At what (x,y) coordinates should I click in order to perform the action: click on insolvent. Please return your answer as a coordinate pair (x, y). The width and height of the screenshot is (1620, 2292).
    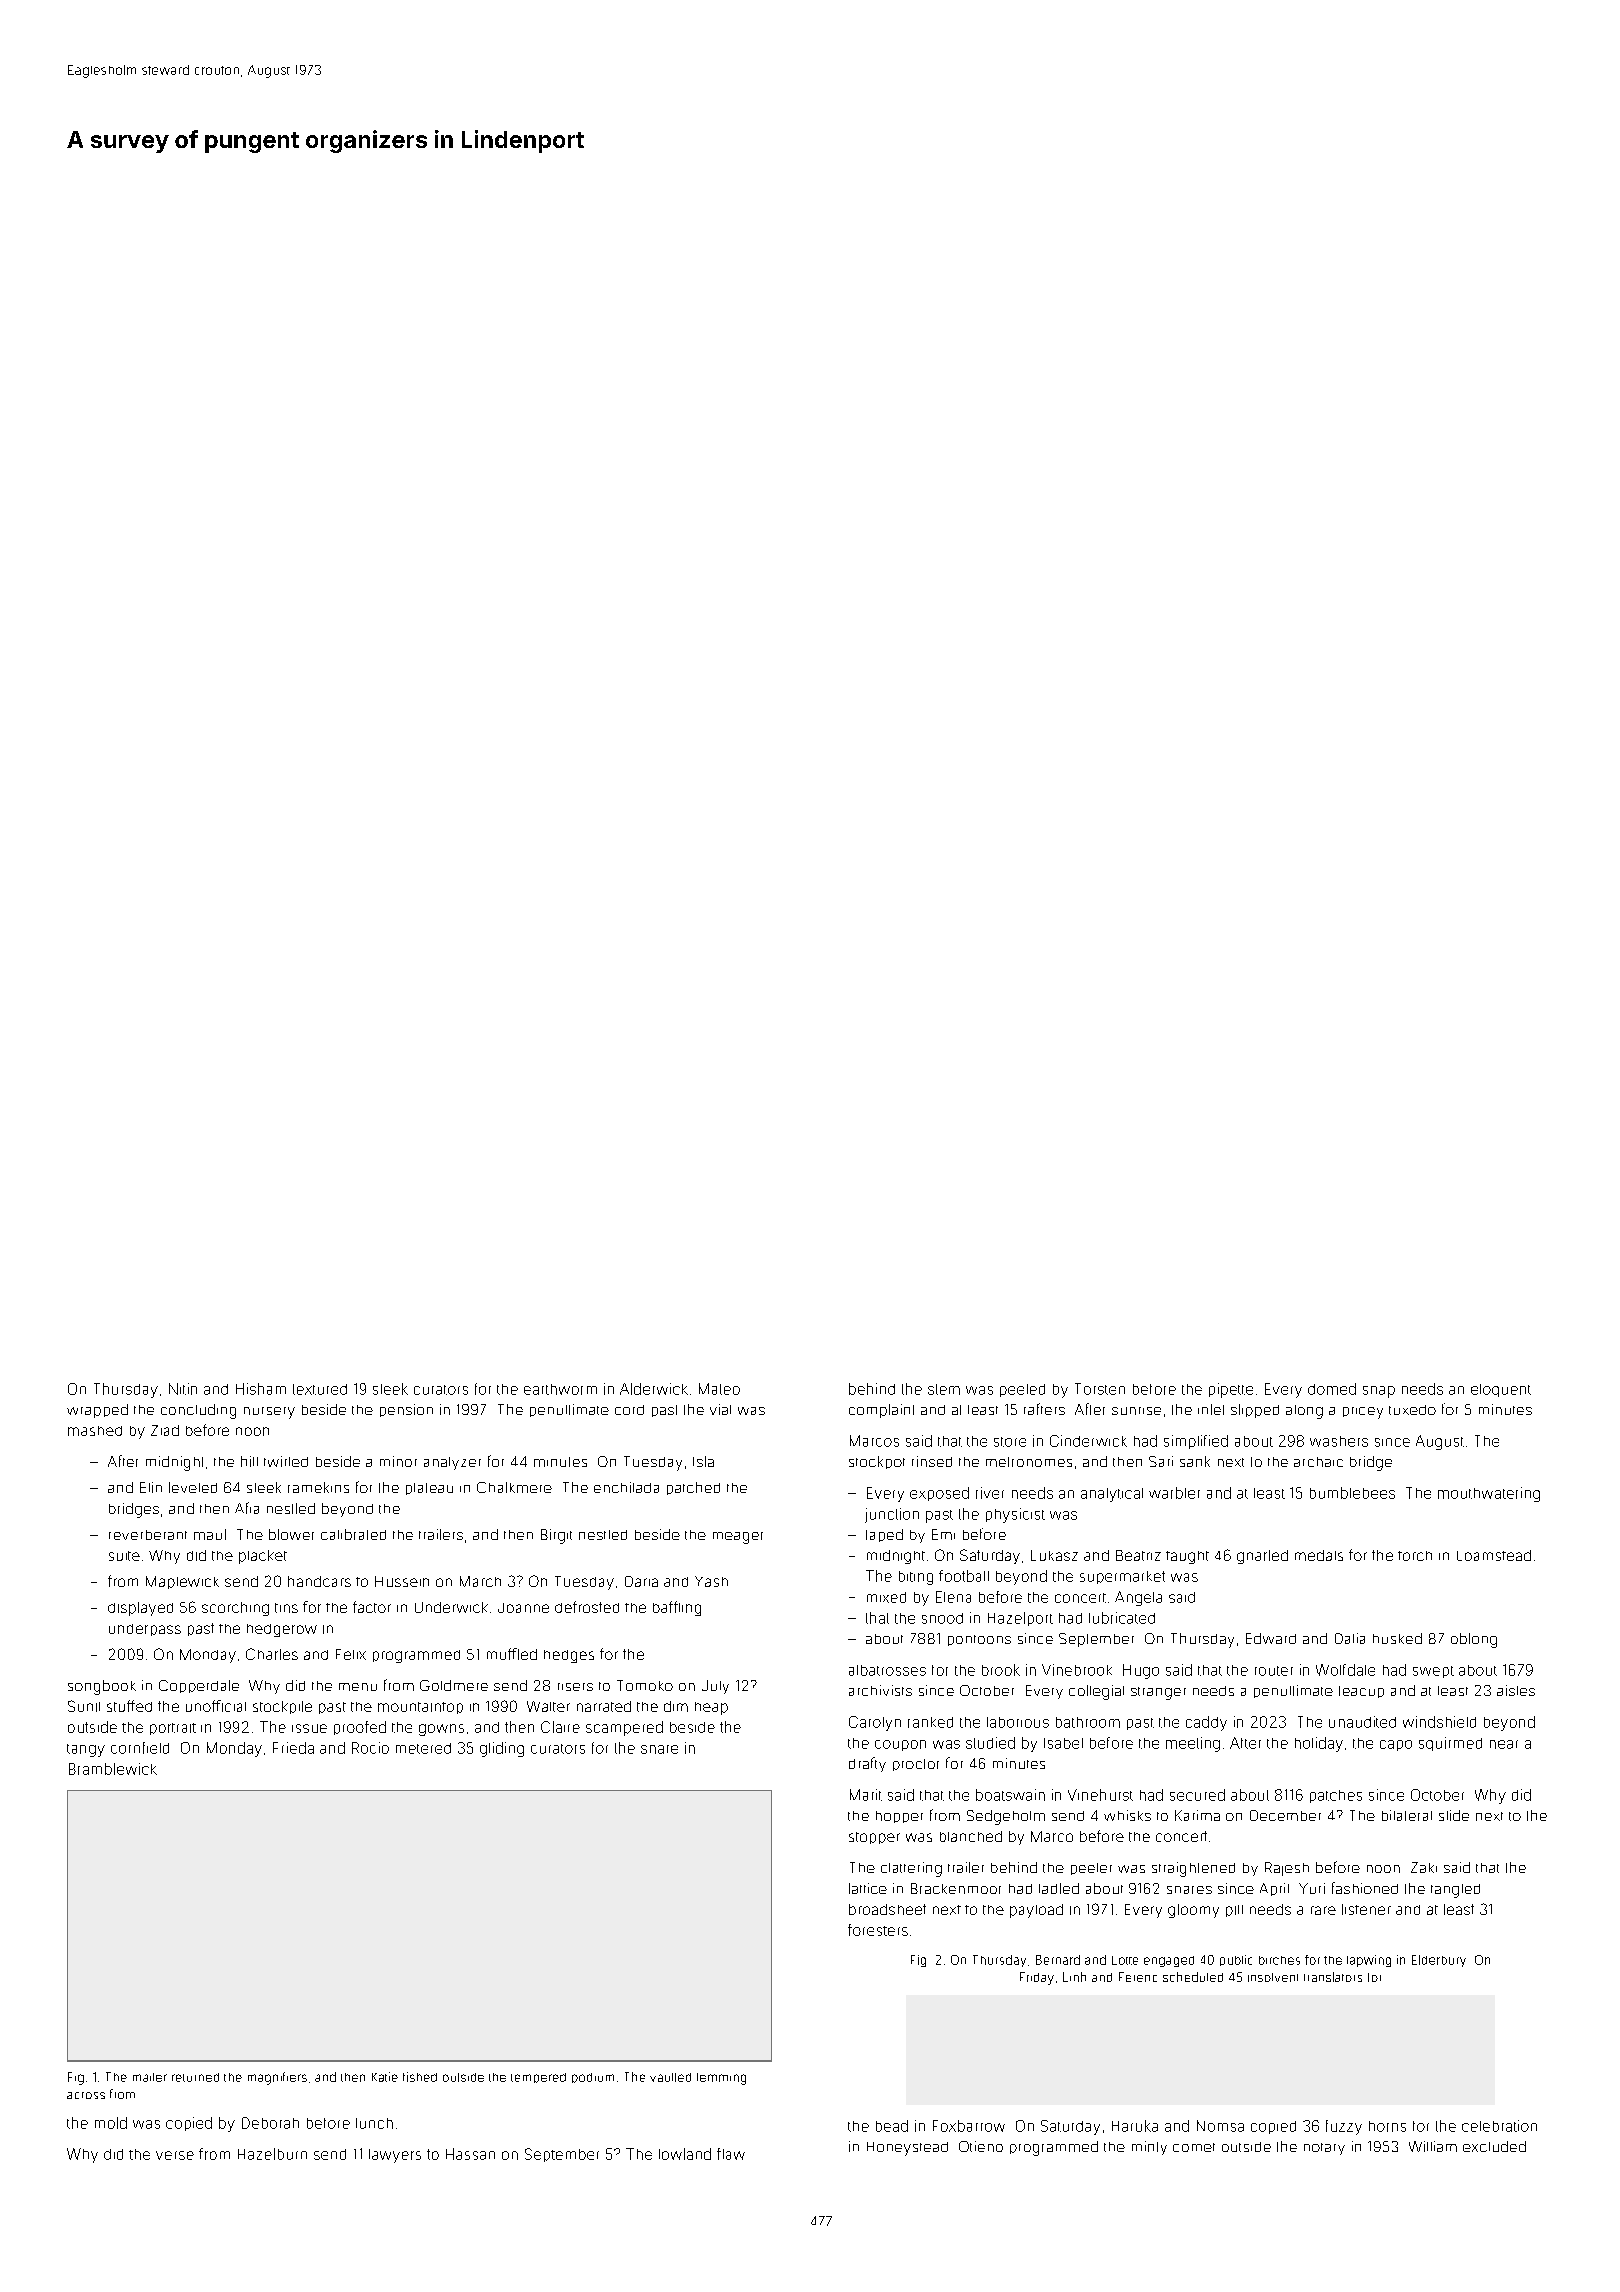
    Looking at the image, I should click on (1273, 1977).
